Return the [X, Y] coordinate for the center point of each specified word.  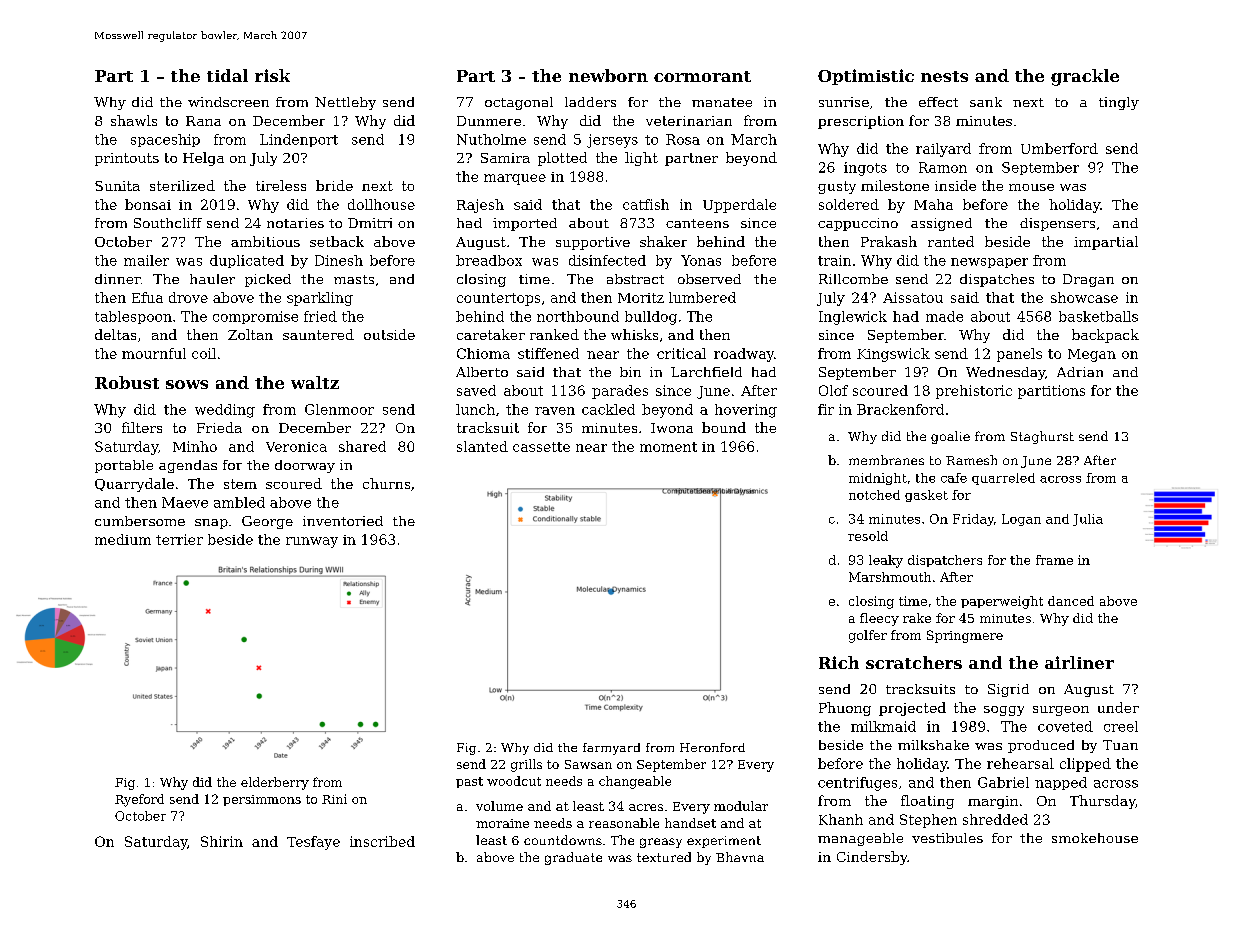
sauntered [318, 334]
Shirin [222, 841]
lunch [475, 409]
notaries [295, 223]
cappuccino [858, 224]
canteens [697, 223]
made [944, 316]
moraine [502, 823]
